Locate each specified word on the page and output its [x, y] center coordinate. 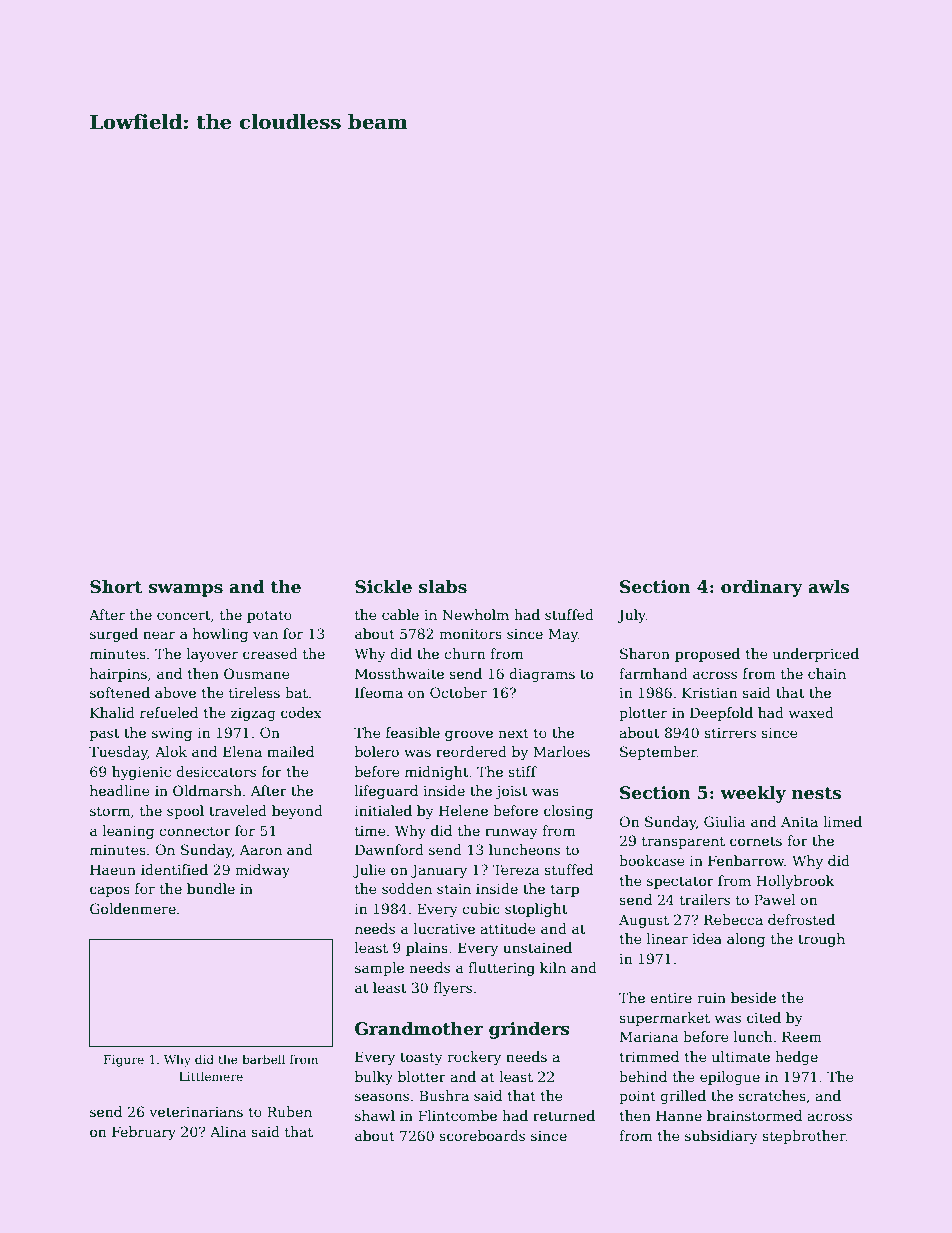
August [644, 921]
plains [427, 949]
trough [821, 940]
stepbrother [804, 1137]
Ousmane [257, 673]
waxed [811, 712]
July [632, 616]
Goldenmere [133, 908]
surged [114, 635]
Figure [124, 1061]
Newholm [475, 614]
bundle [211, 888]
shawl [375, 1115]
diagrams [542, 675]
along [746, 940]
